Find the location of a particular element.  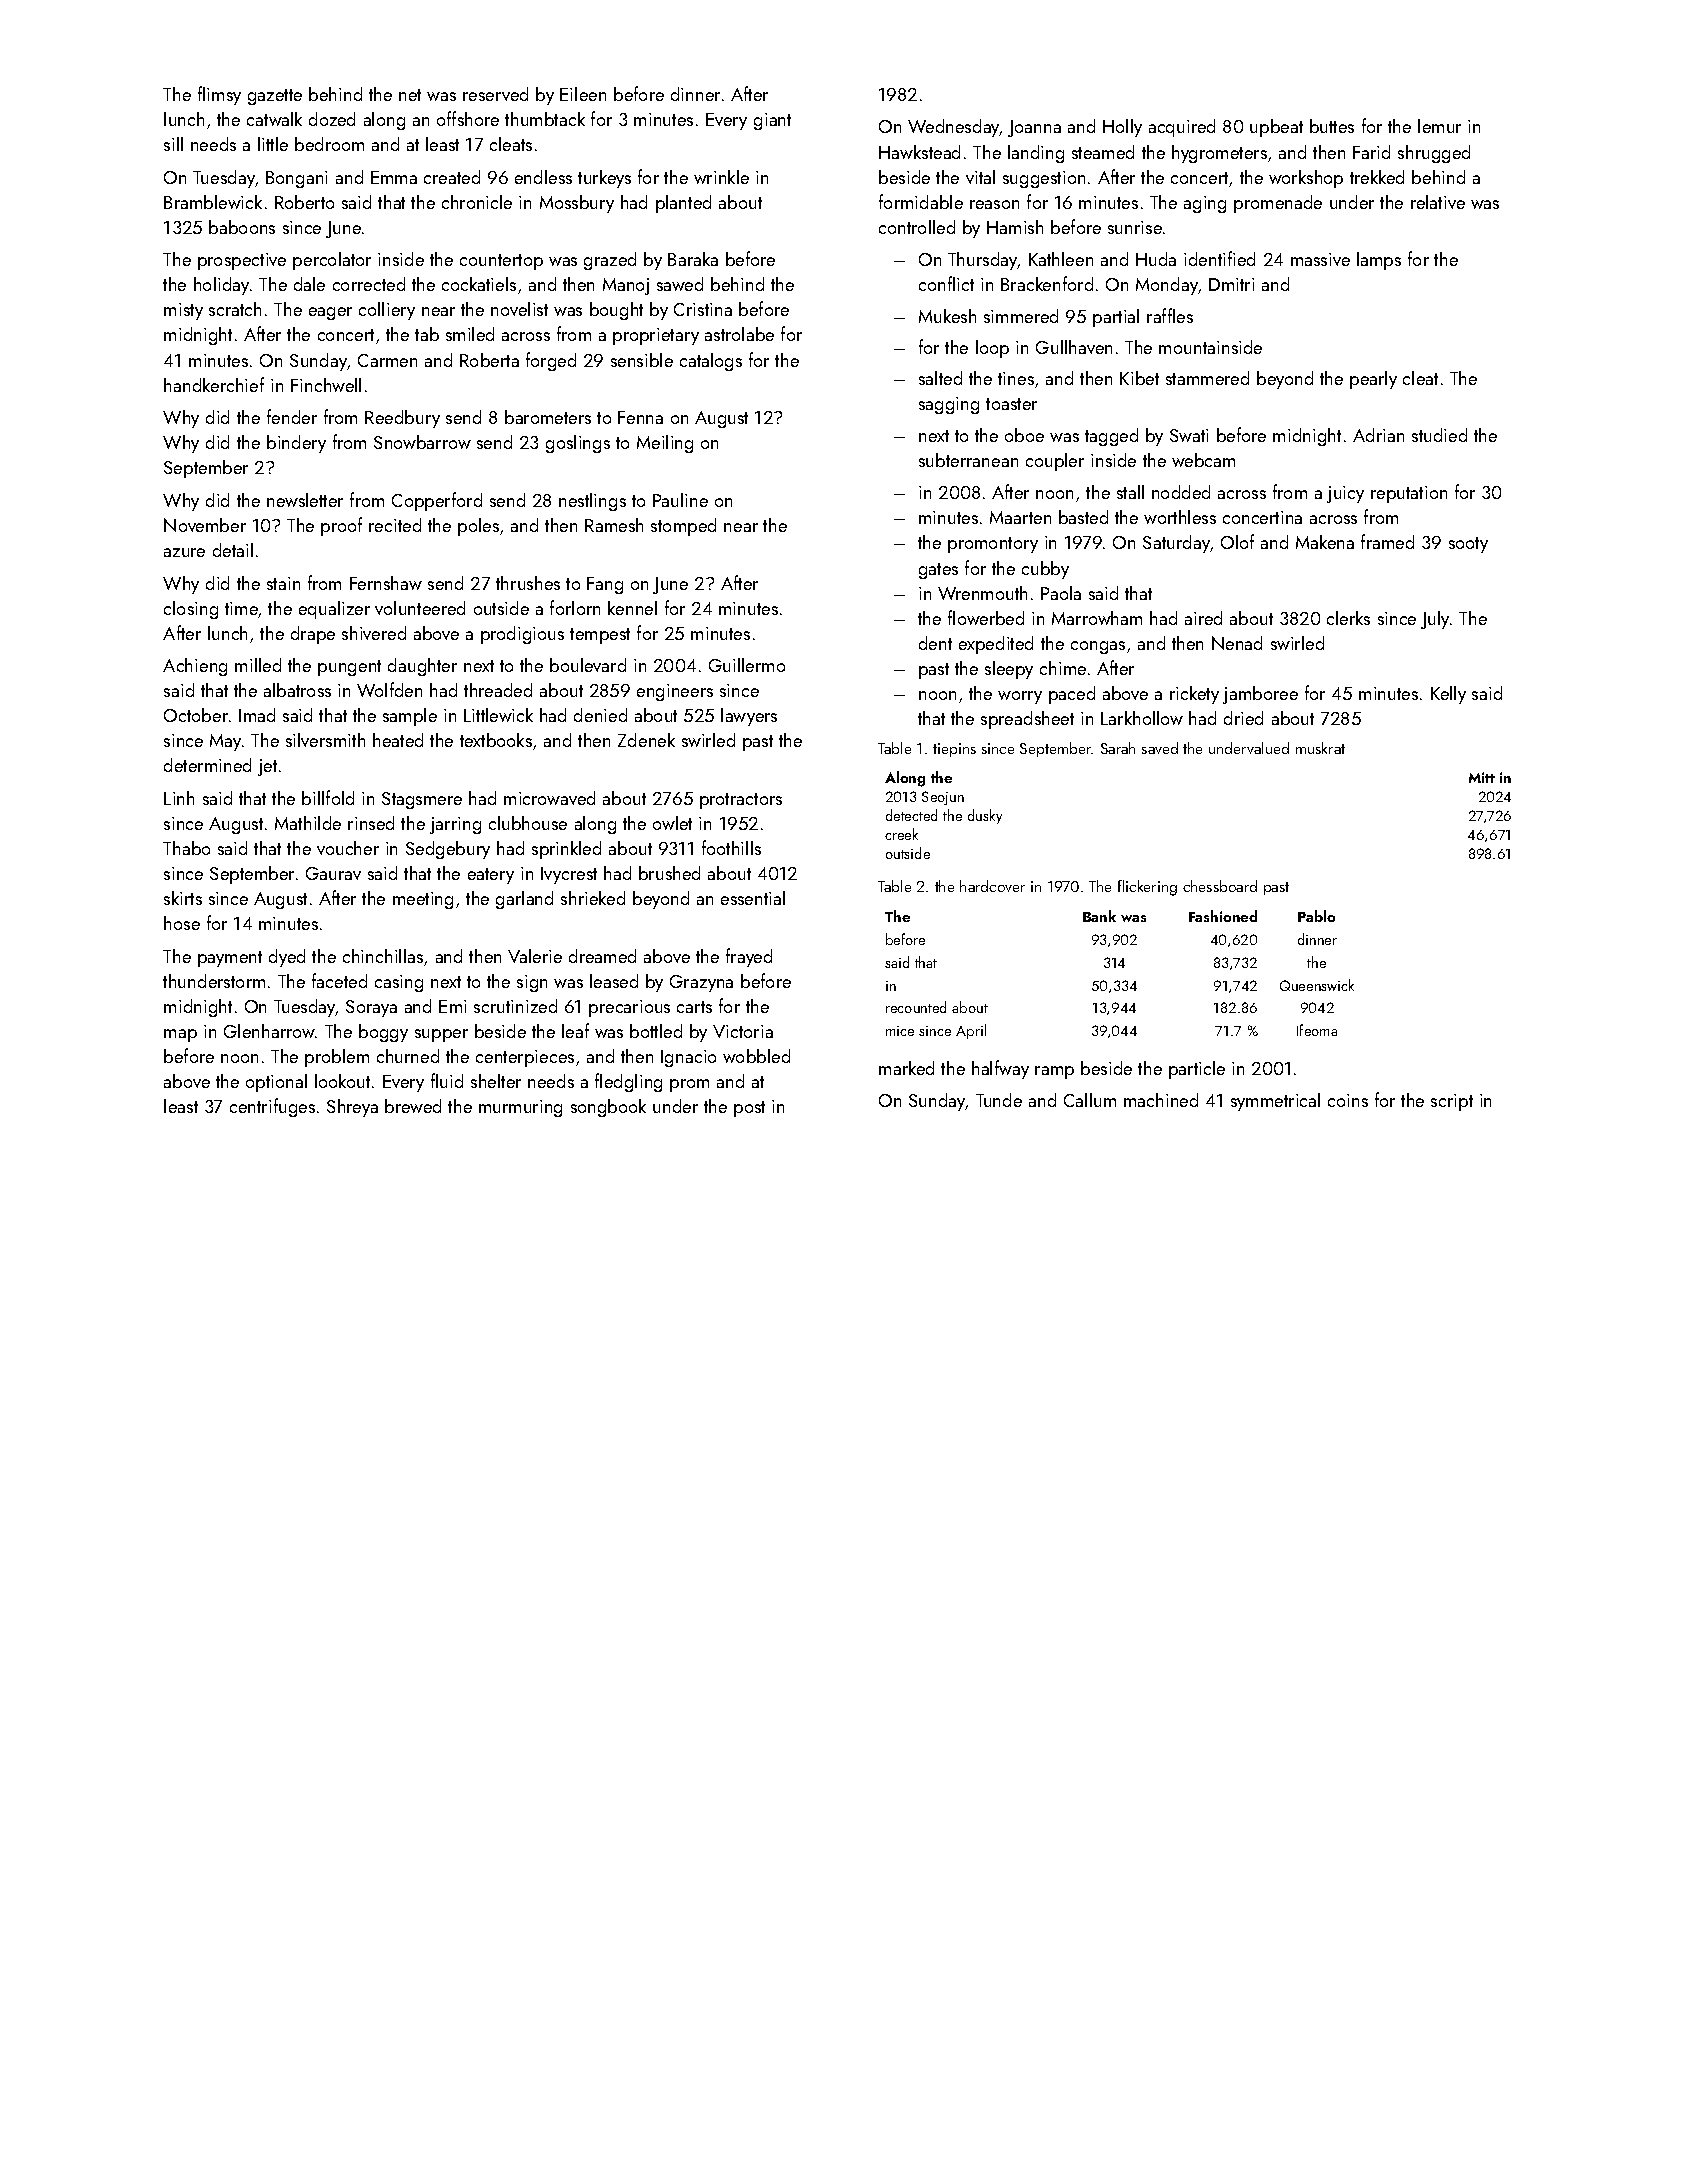

pearly is located at coordinates (1373, 380).
